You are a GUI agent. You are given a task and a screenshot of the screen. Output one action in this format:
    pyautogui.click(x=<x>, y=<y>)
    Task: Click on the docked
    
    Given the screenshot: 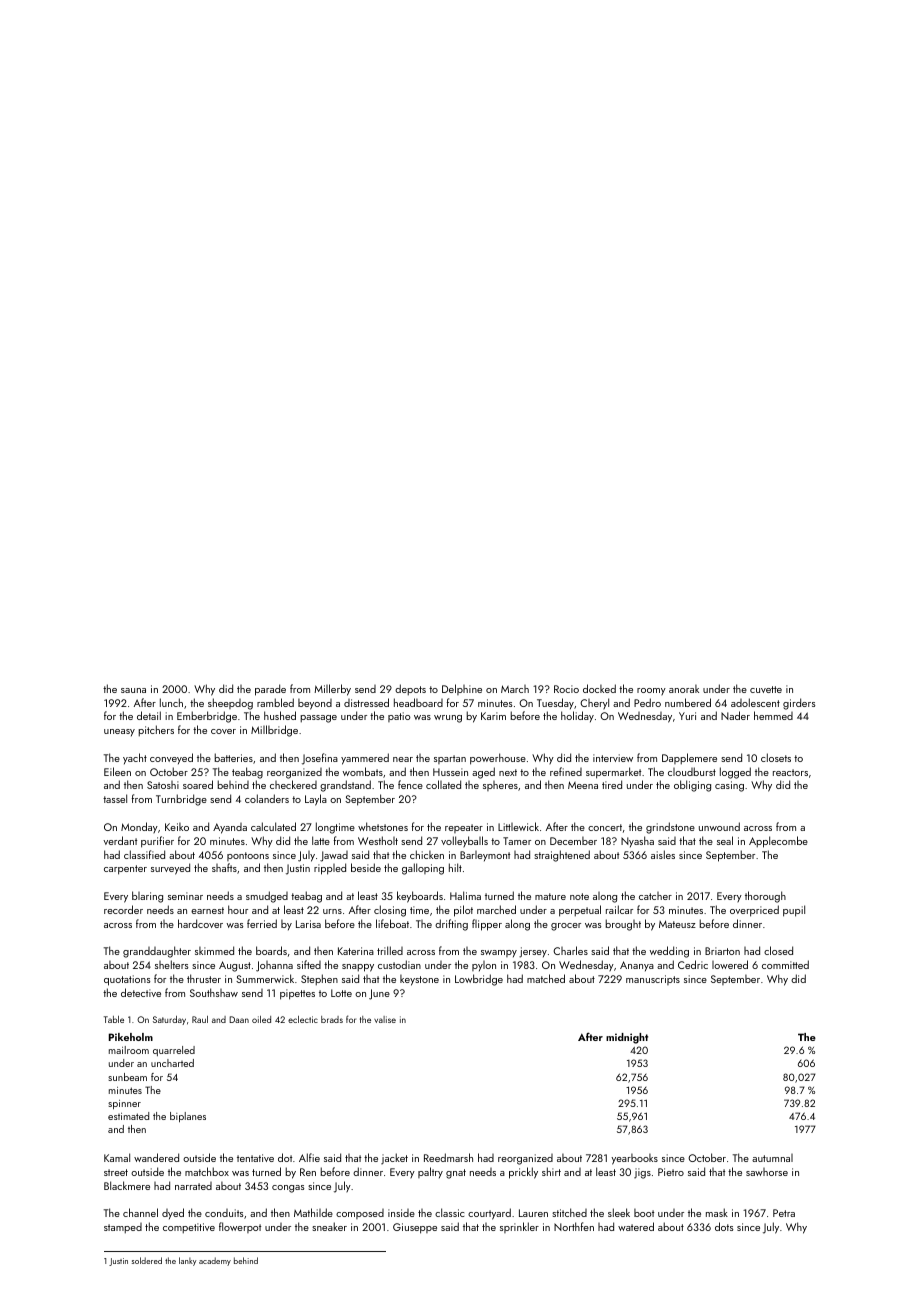 What is the action you would take?
    pyautogui.click(x=599, y=688)
